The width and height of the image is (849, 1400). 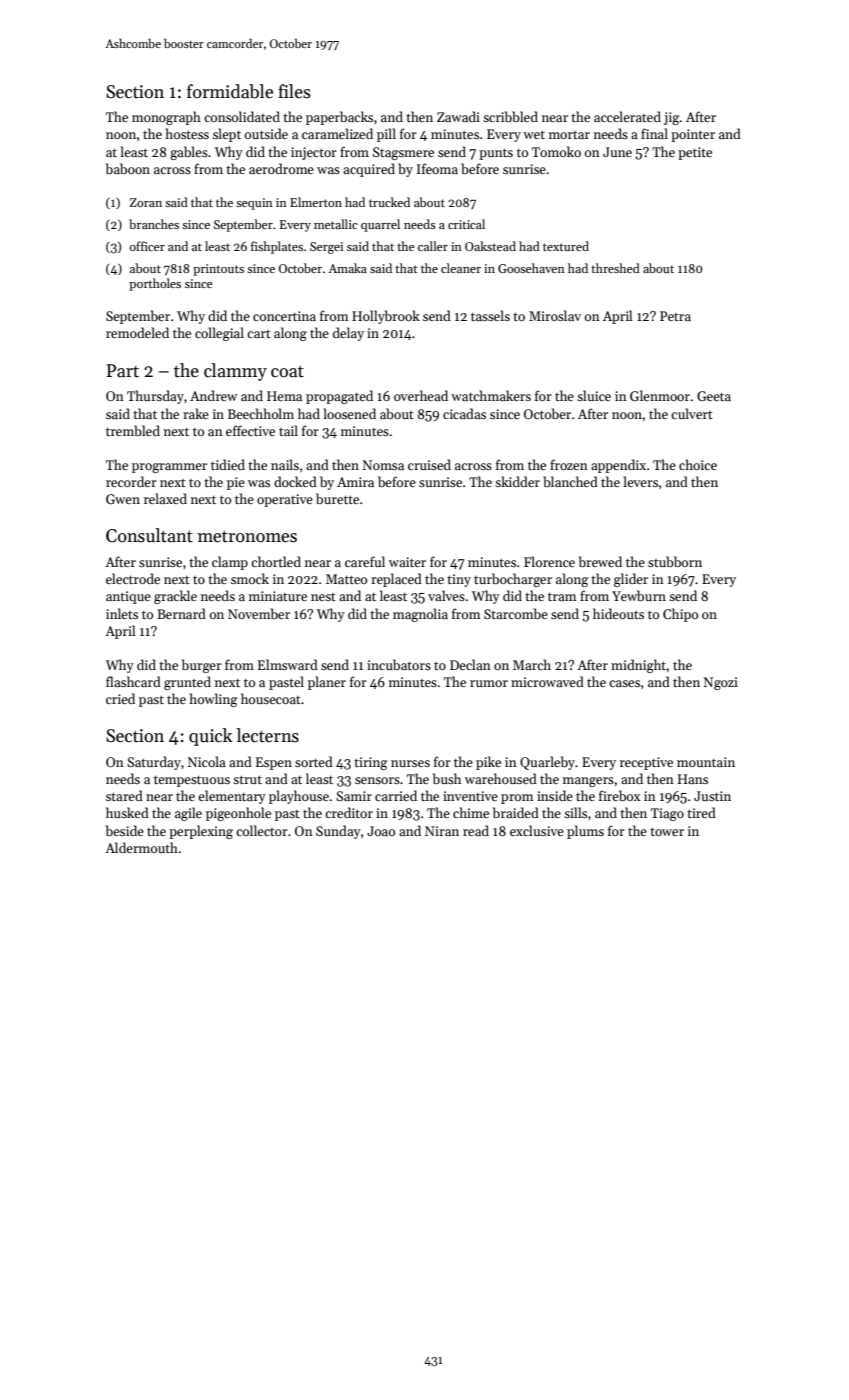 What do you see at coordinates (517, 481) in the image?
I see `skidder` at bounding box center [517, 481].
